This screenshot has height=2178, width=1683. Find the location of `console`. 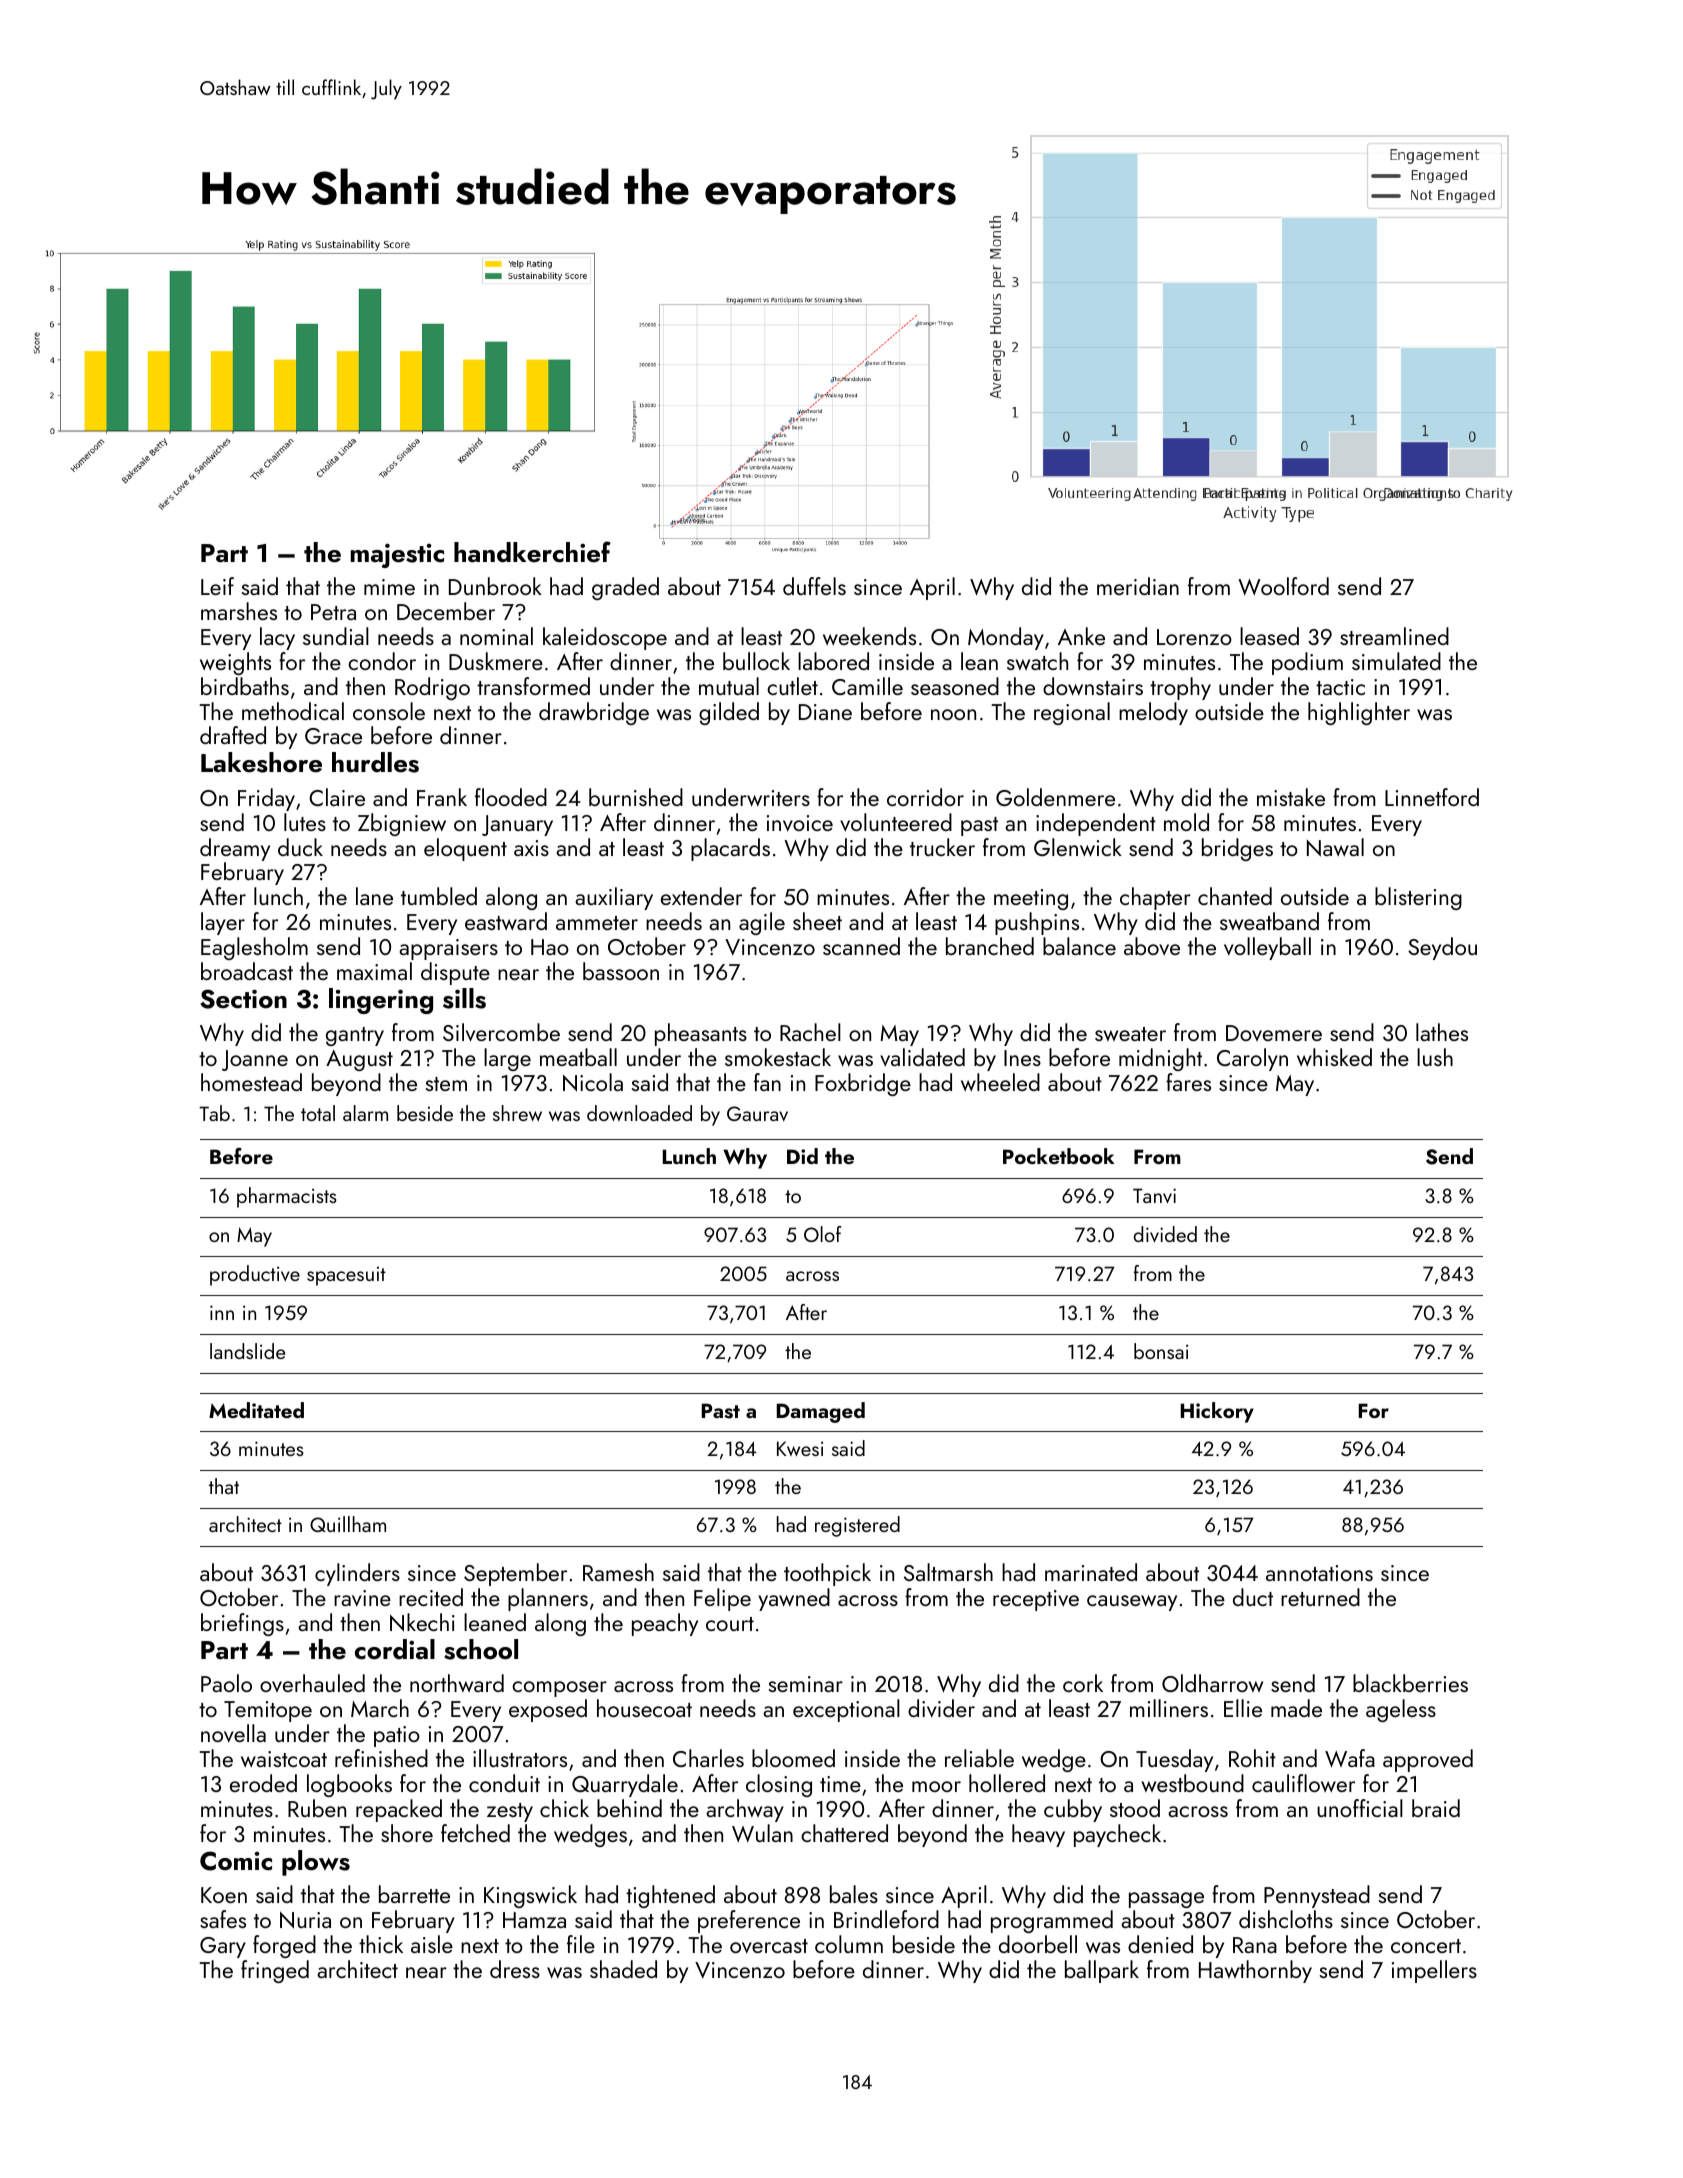

console is located at coordinates (389, 711).
